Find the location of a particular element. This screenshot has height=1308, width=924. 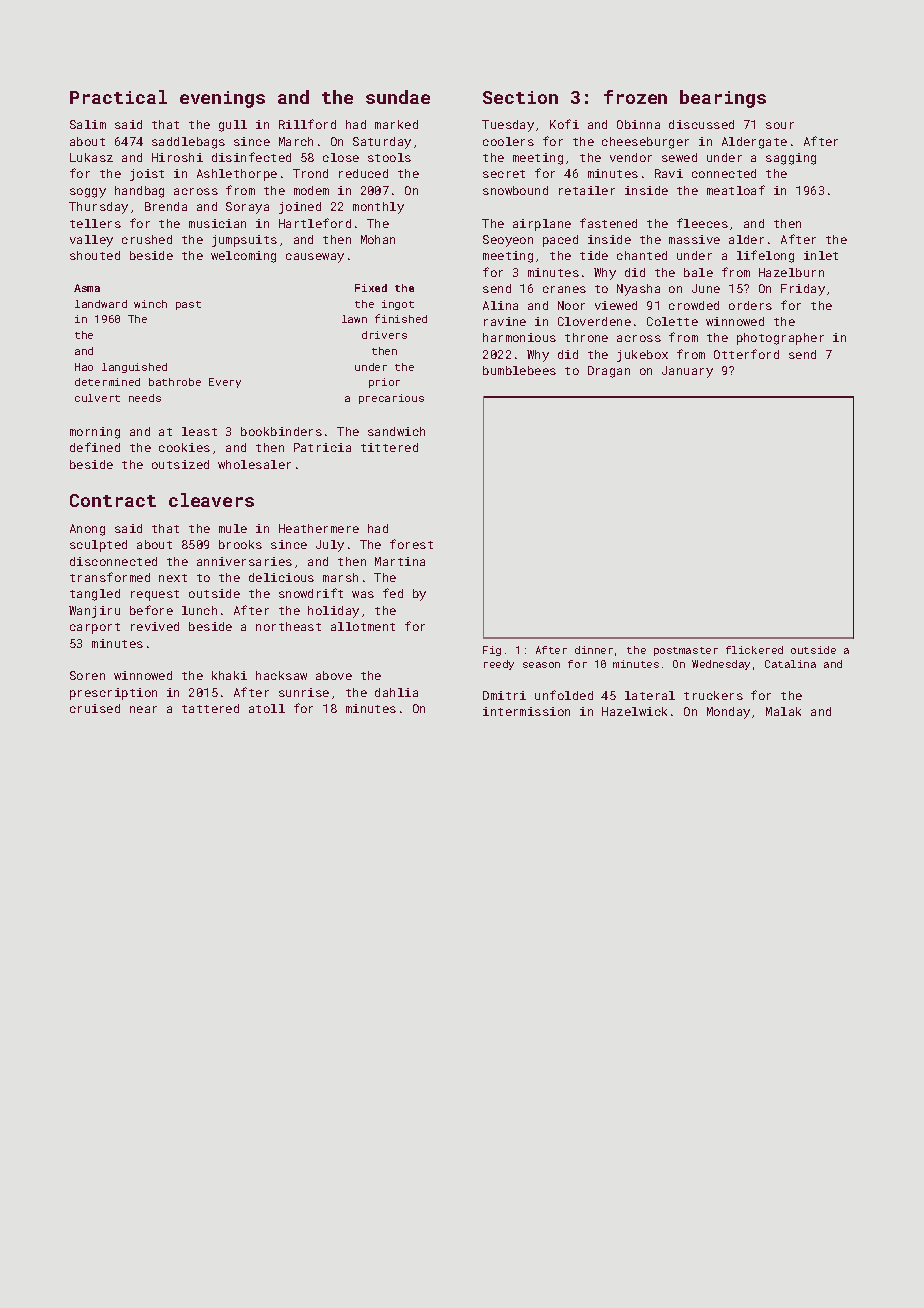

Section is located at coordinates (520, 97).
